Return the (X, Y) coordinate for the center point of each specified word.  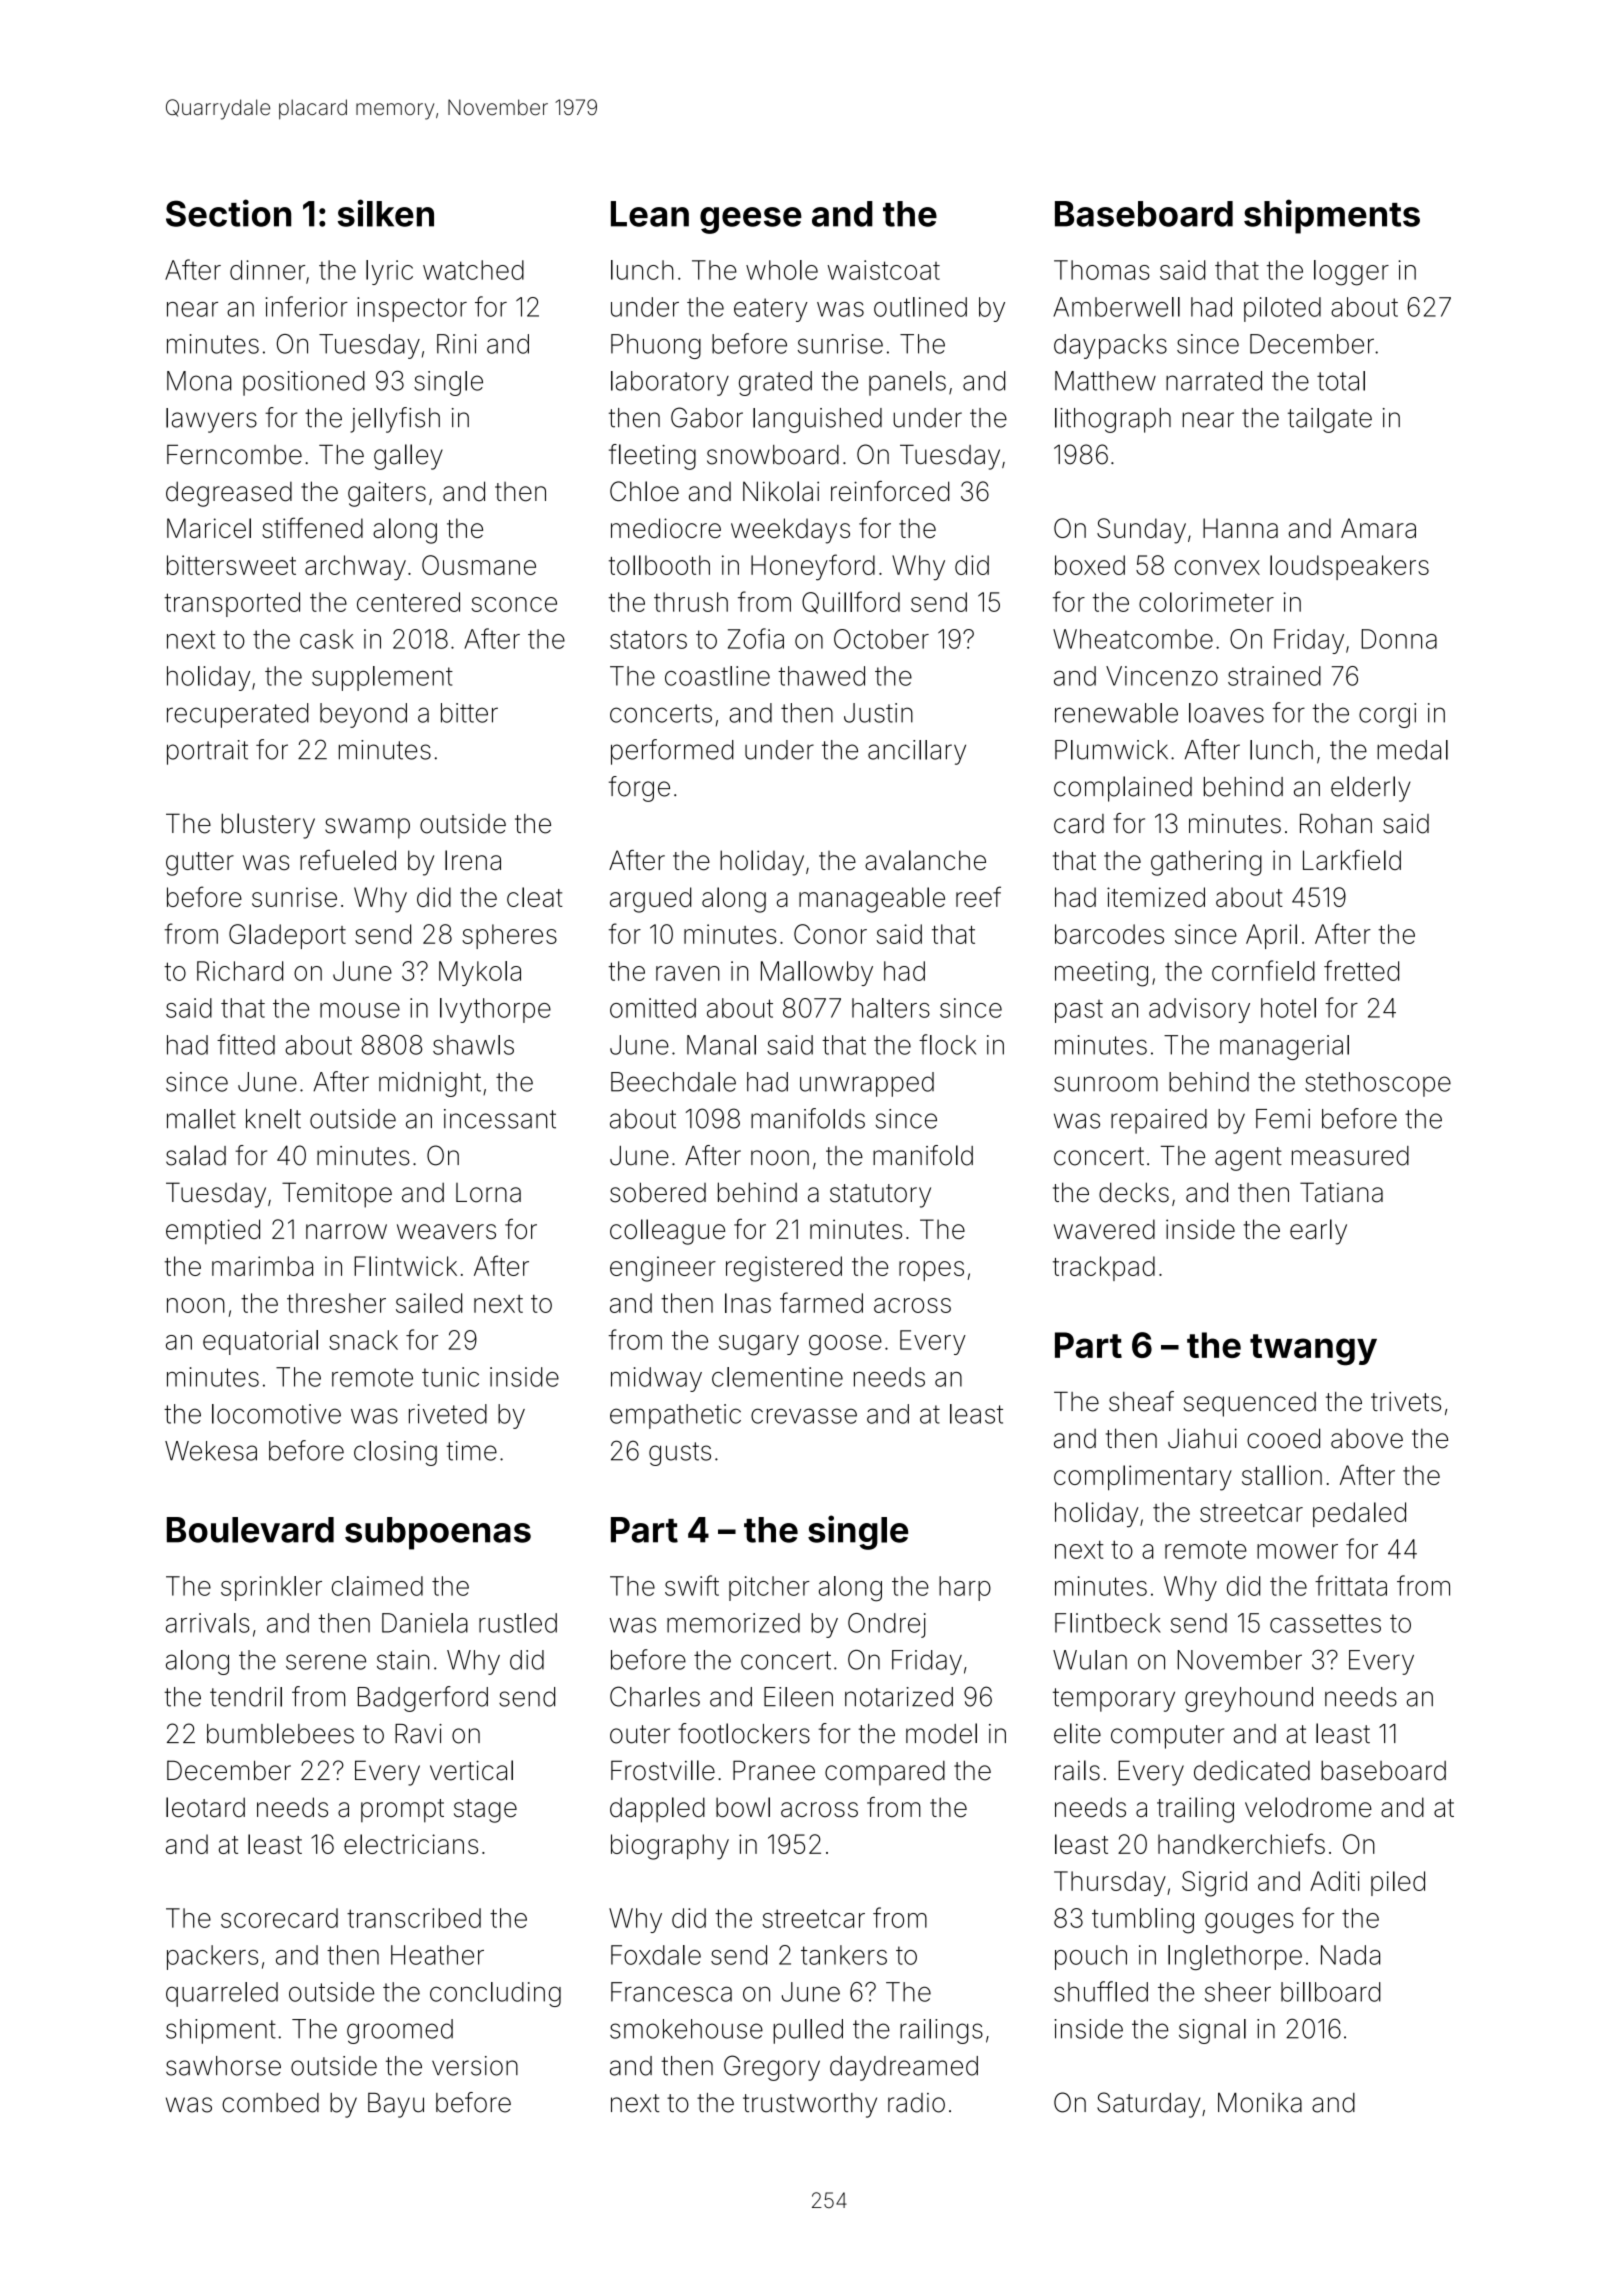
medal (1412, 750)
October (881, 639)
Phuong (656, 346)
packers (212, 1957)
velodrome (1308, 1807)
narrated (1214, 381)
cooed (1283, 1438)
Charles (655, 1696)
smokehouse (686, 2029)
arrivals (207, 1623)
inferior (307, 306)
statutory (880, 1196)
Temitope (337, 1195)
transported (232, 604)
